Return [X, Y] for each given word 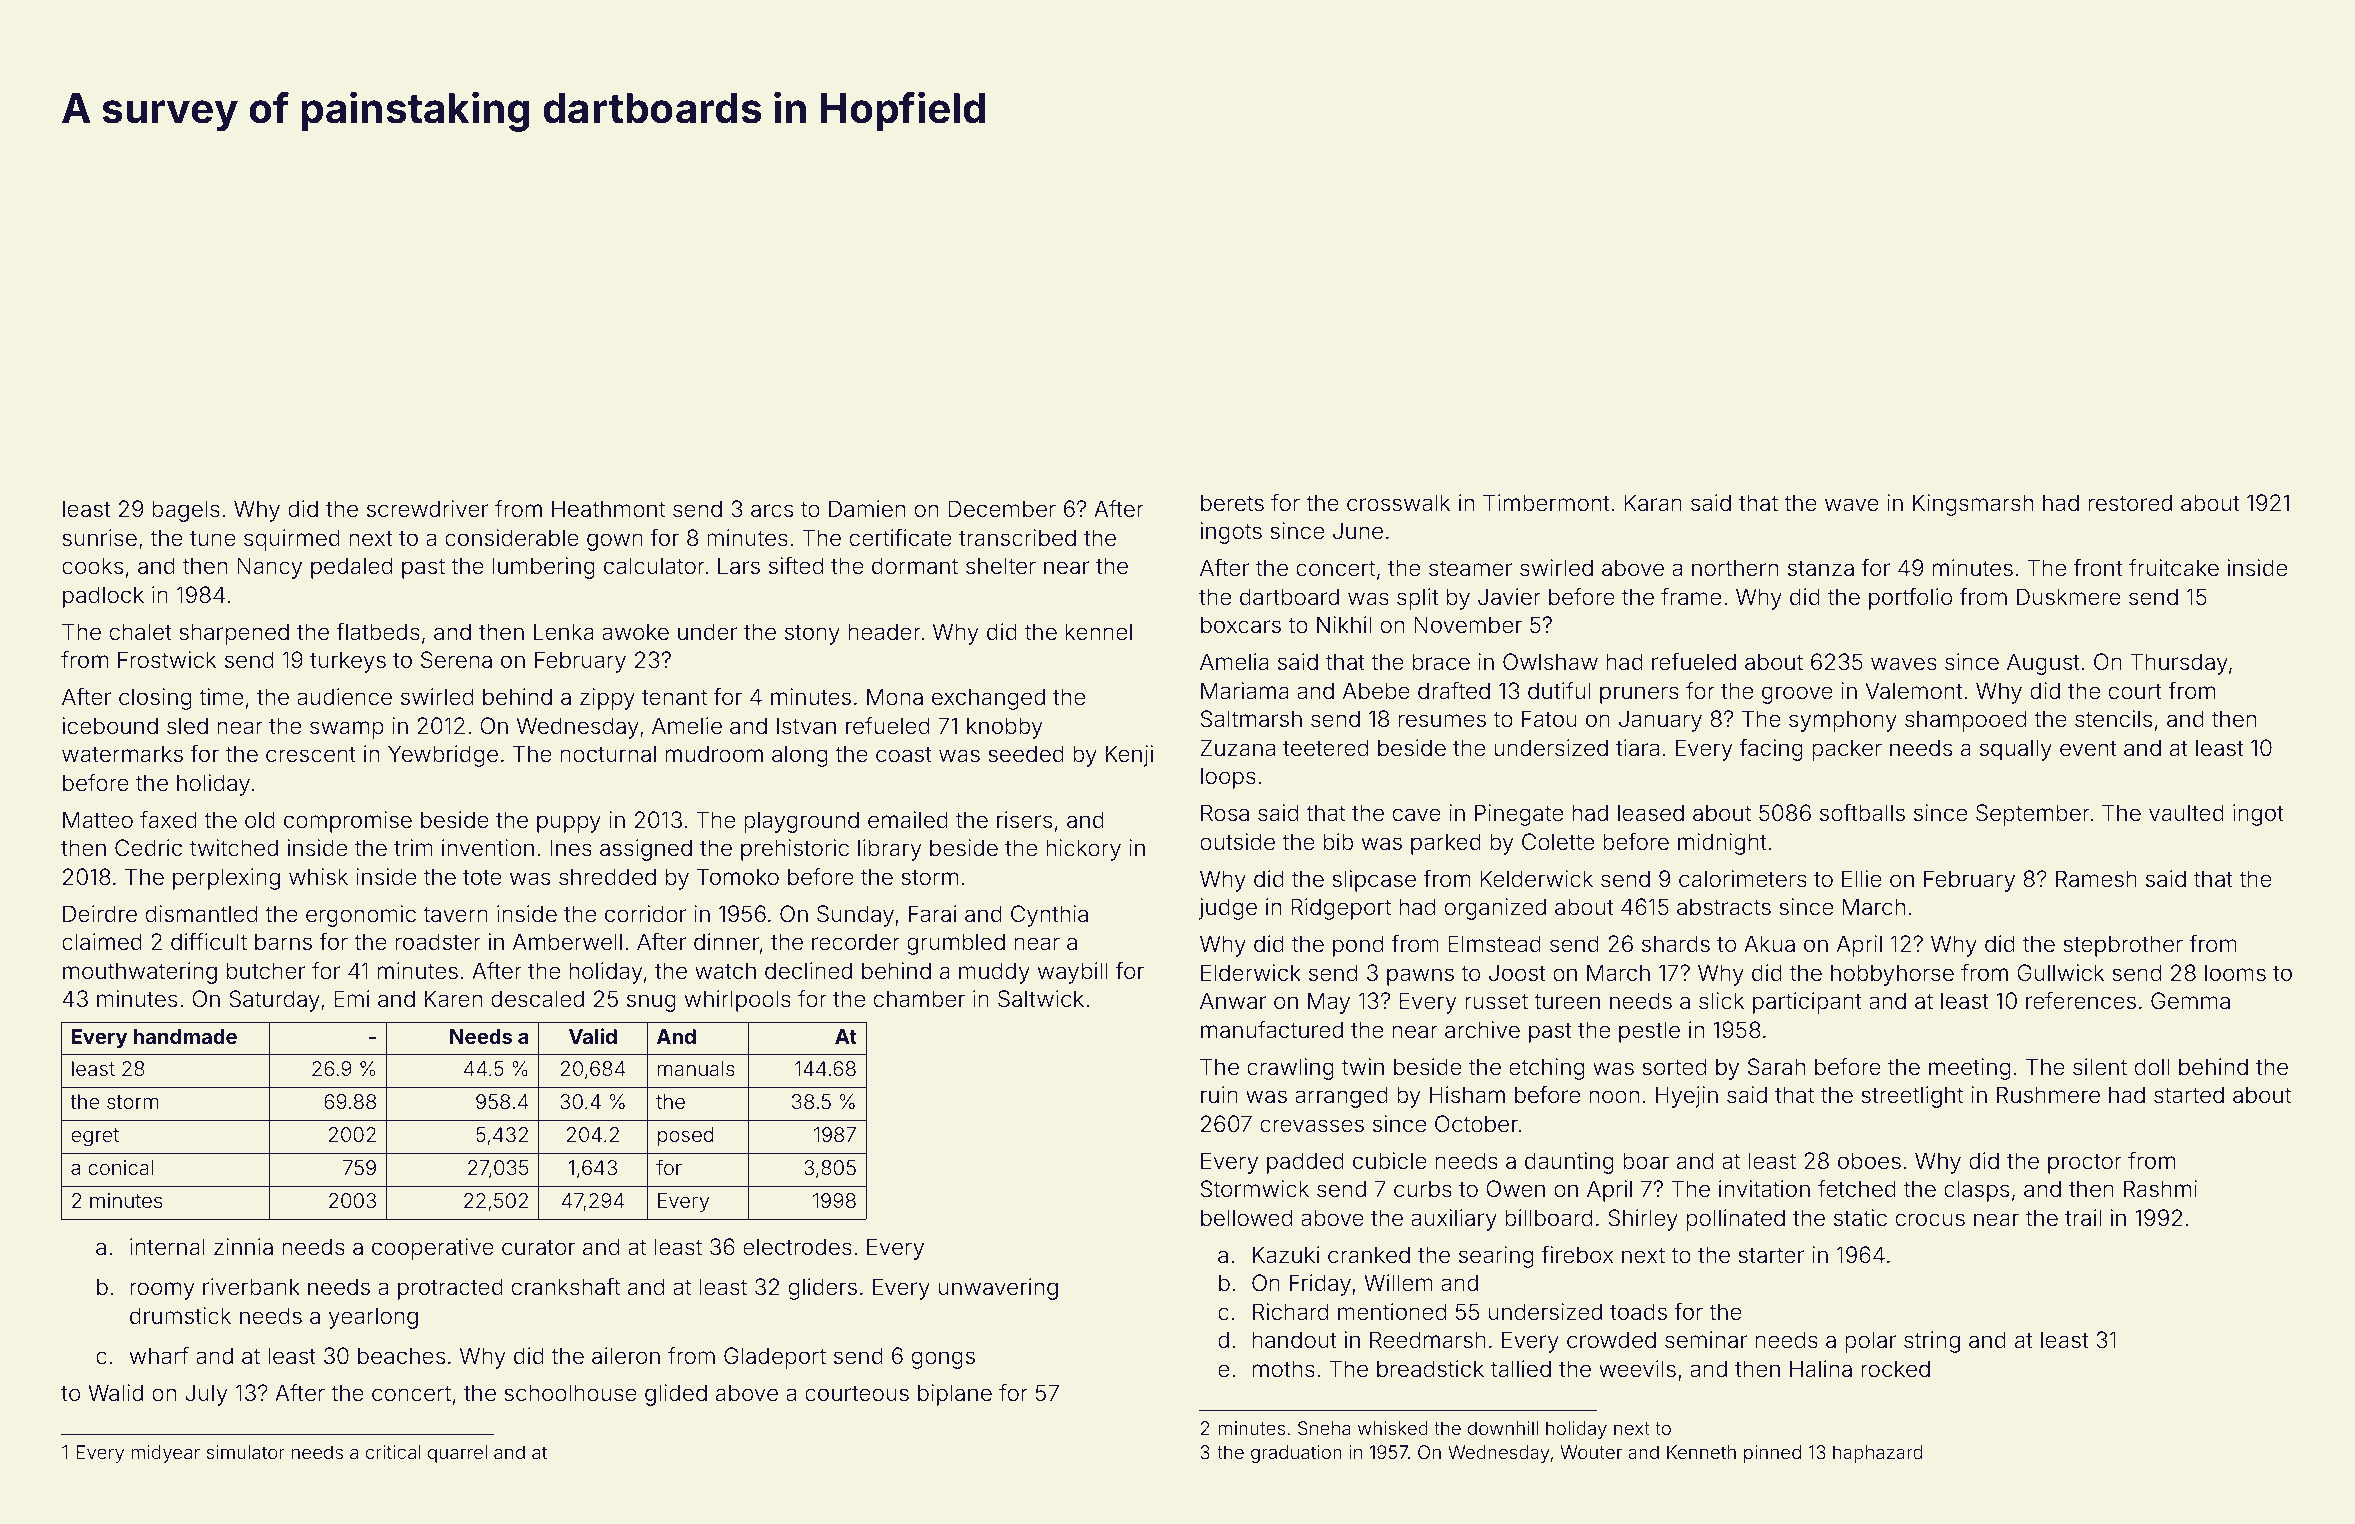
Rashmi [2160, 1189]
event [2088, 748]
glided [676, 1395]
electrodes [797, 1247]
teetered [1325, 748]
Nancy [269, 568]
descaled [537, 999]
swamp [347, 730]
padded [1305, 1163]
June [1358, 530]
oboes [1869, 1161]
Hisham [1467, 1095]
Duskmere [2069, 597]
